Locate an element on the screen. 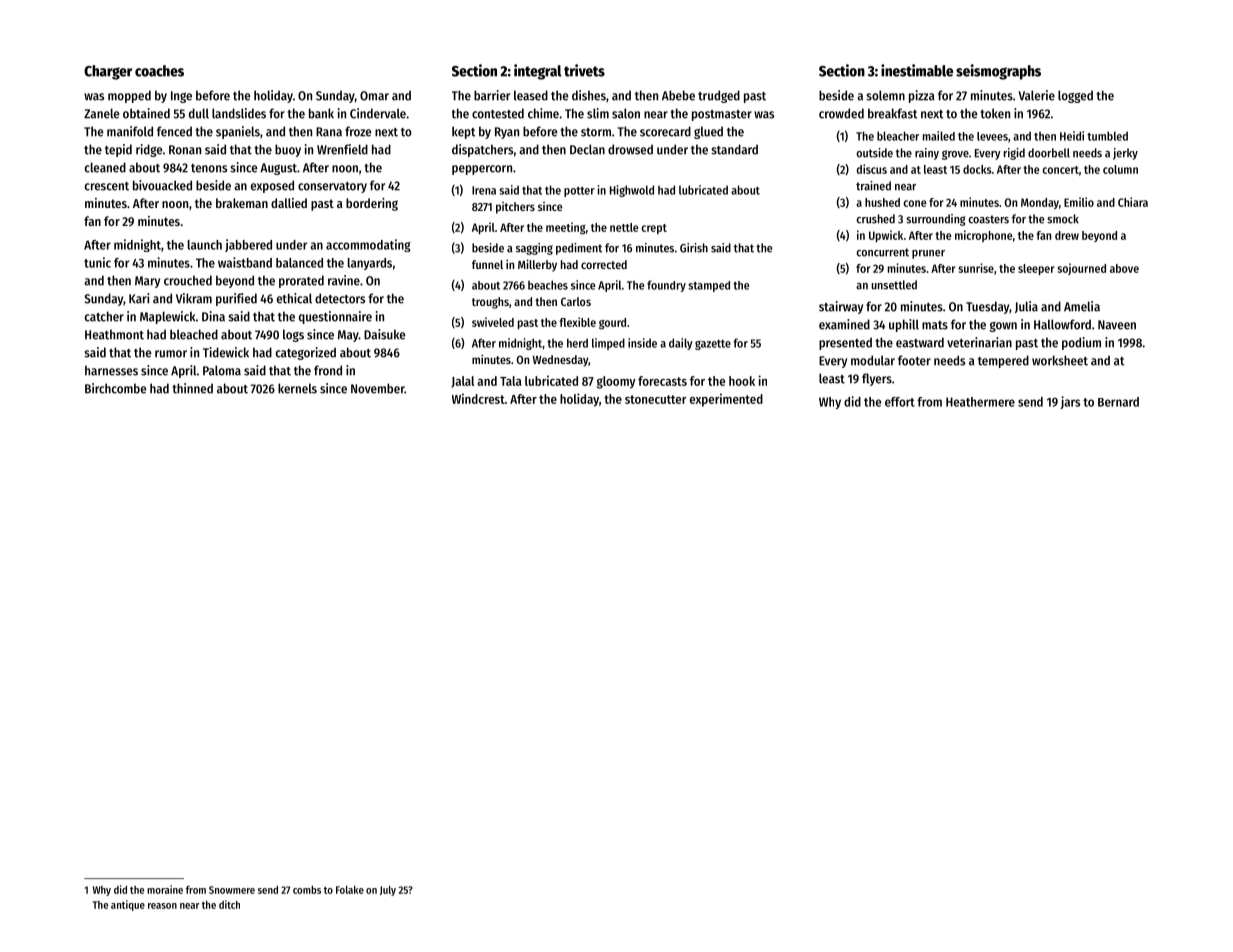  Windcrest is located at coordinates (478, 398).
